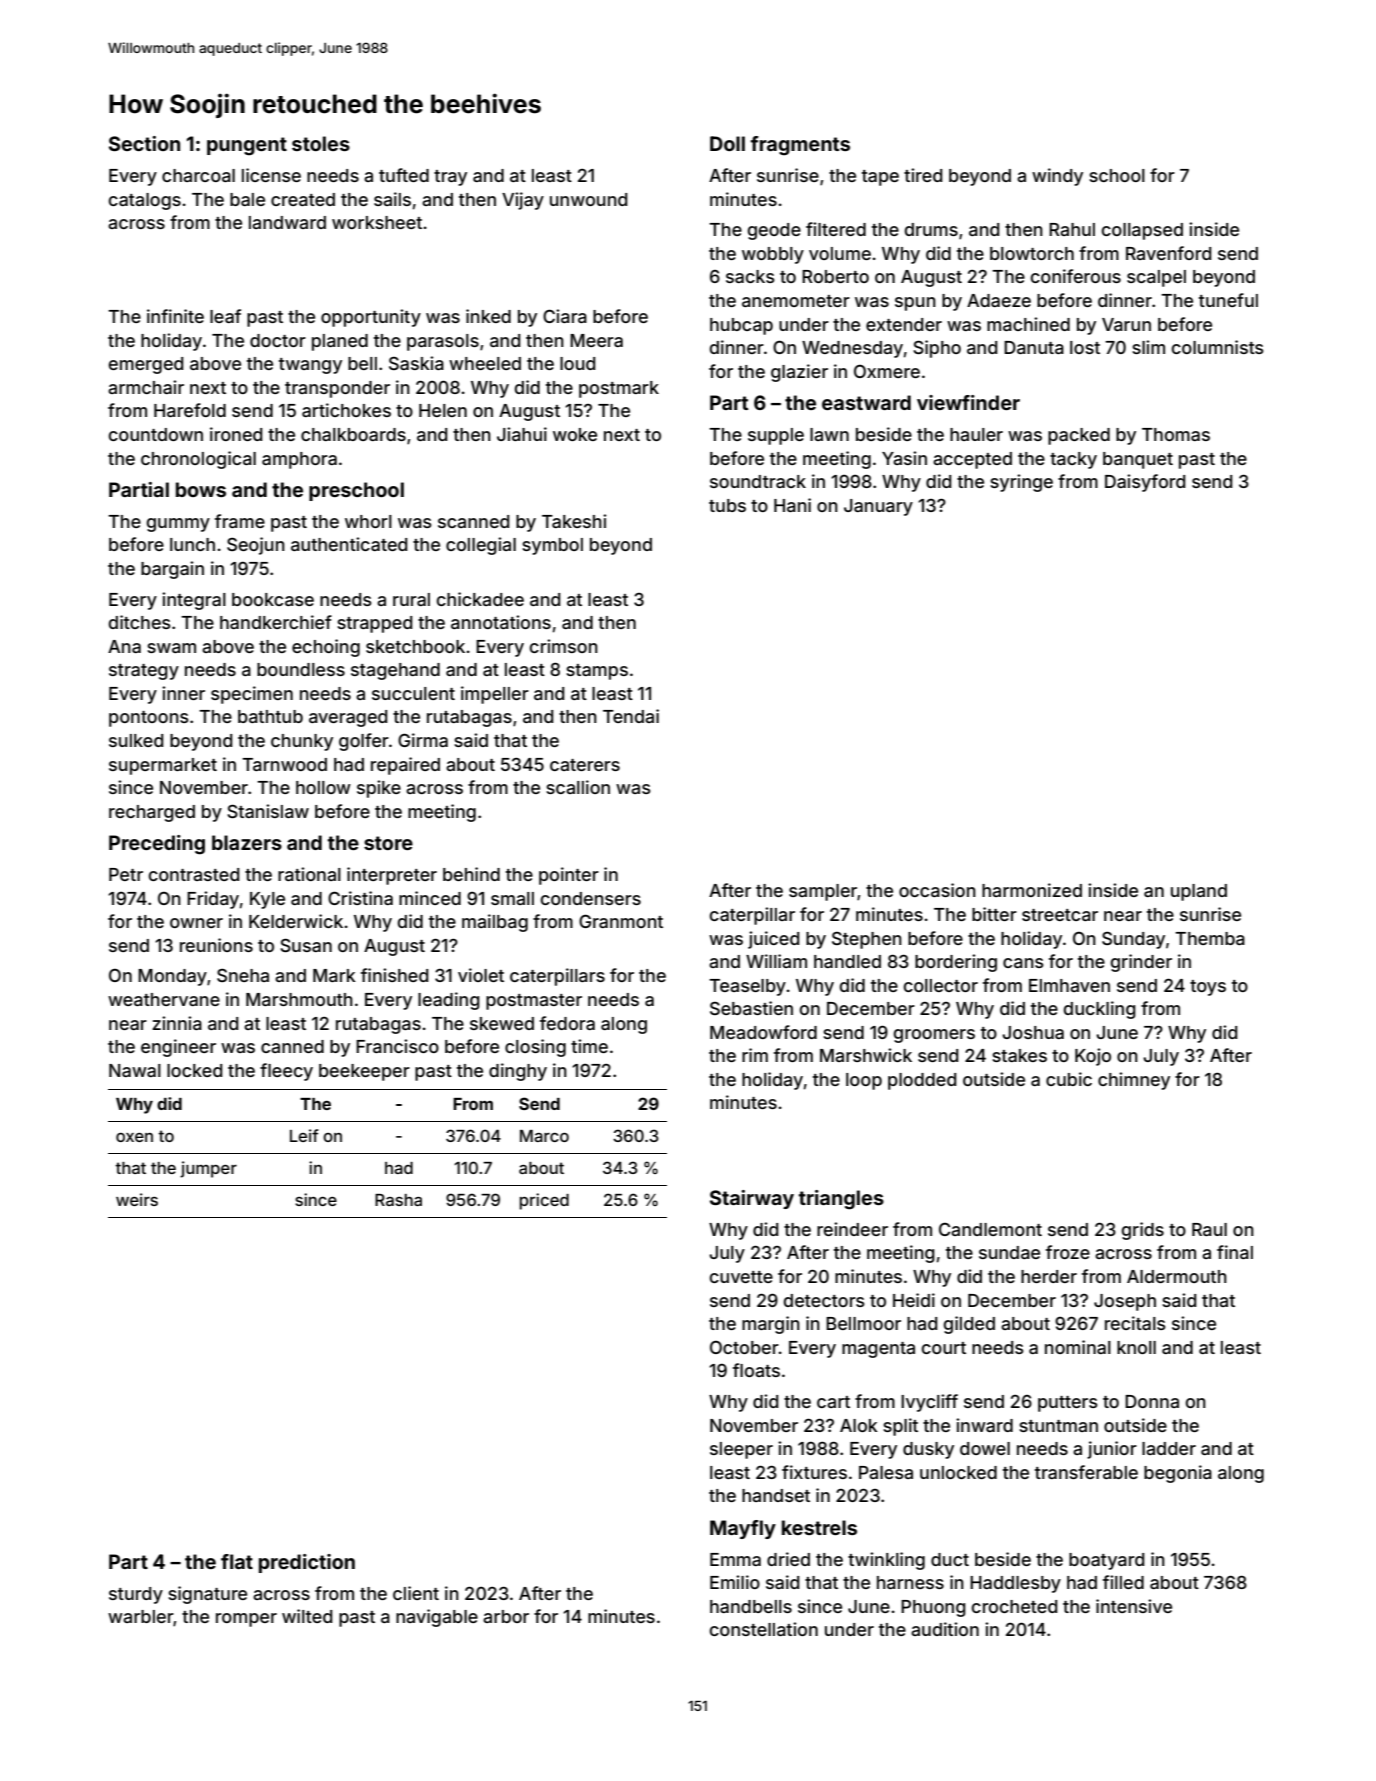 The image size is (1376, 1781). Describe the element at coordinates (1199, 892) in the image. I see `upland` at that location.
